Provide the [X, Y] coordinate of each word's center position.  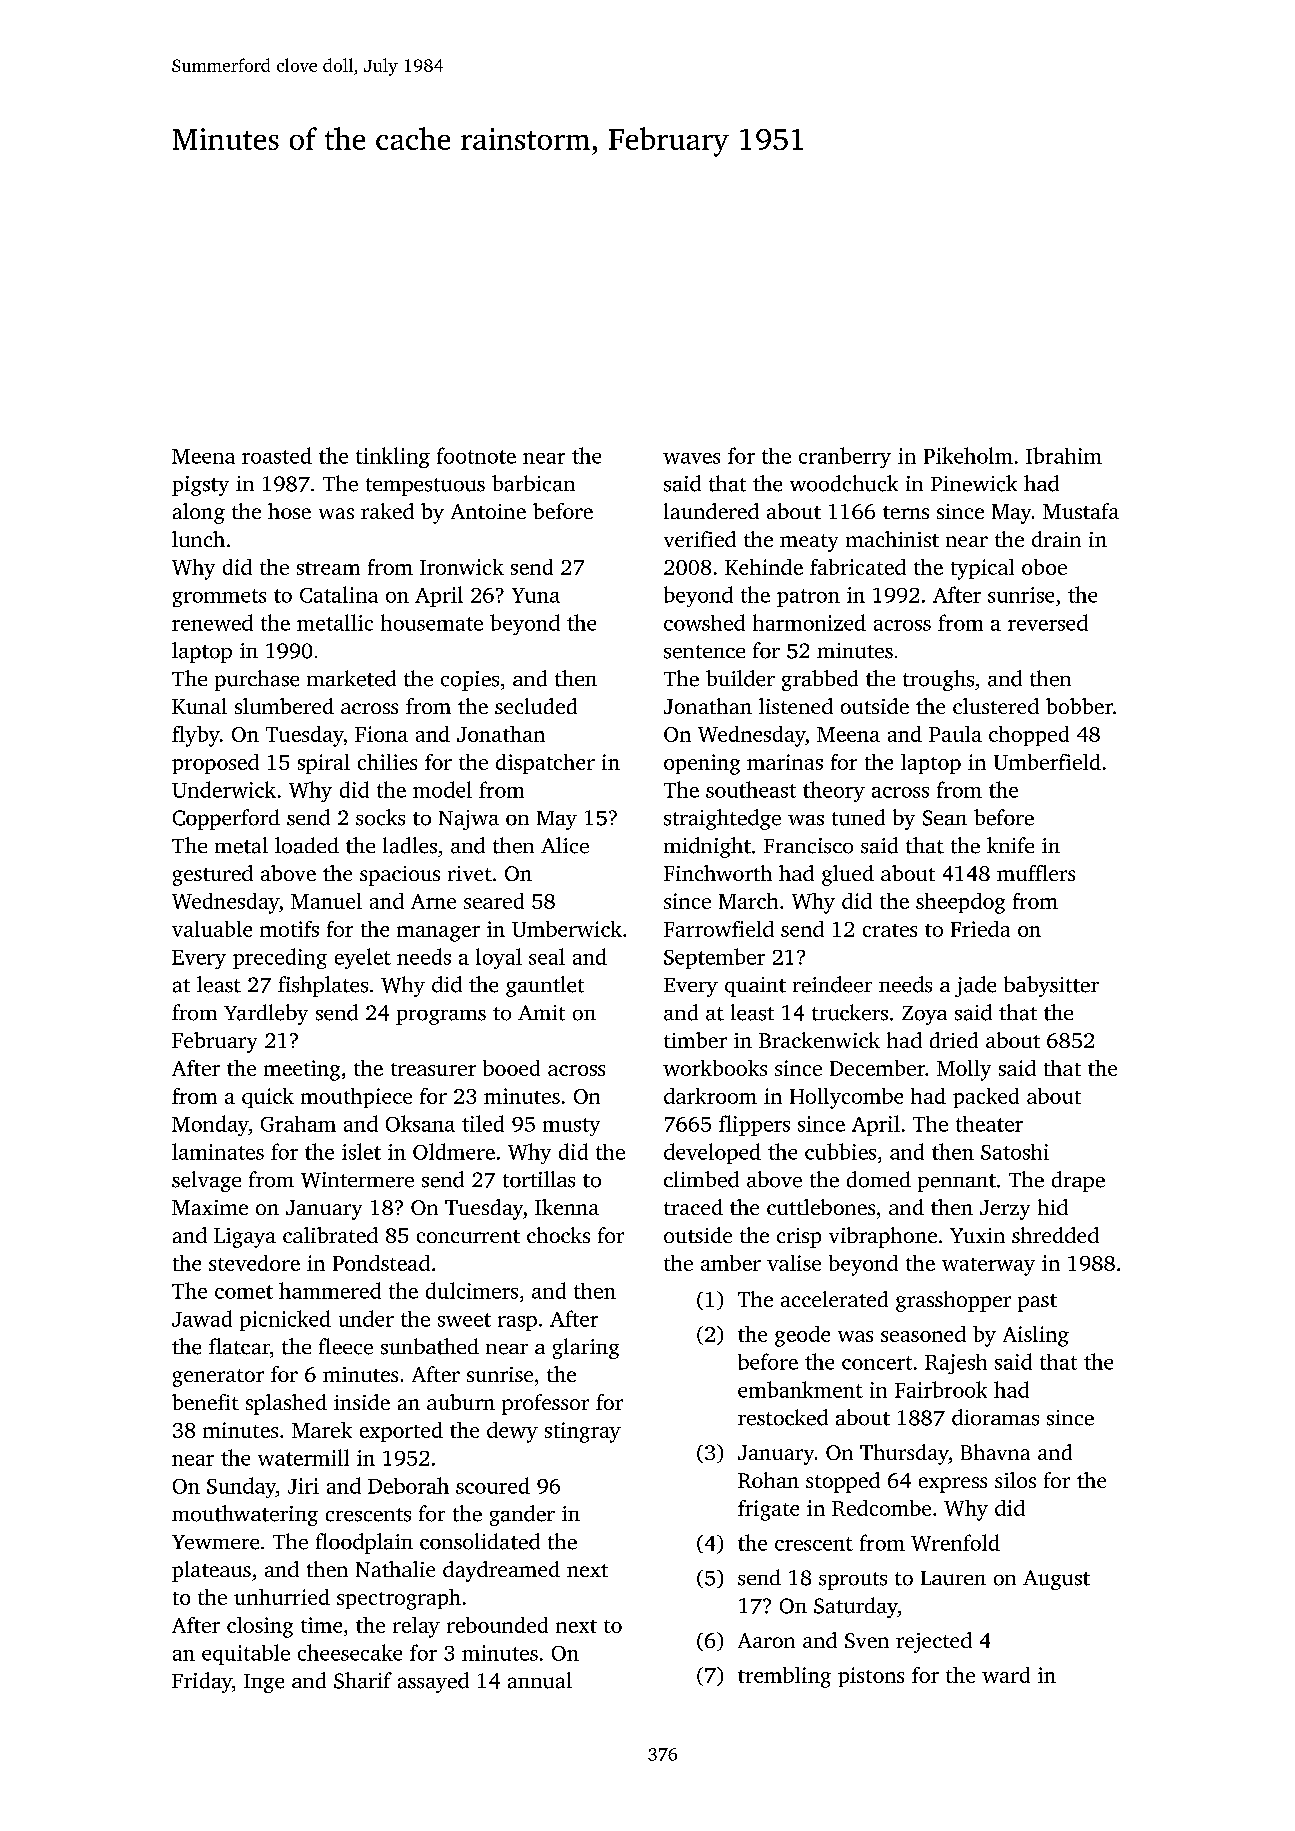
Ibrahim [1064, 455]
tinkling [393, 457]
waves [691, 458]
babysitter [1051, 986]
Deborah [408, 1485]
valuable [212, 929]
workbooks [715, 1068]
